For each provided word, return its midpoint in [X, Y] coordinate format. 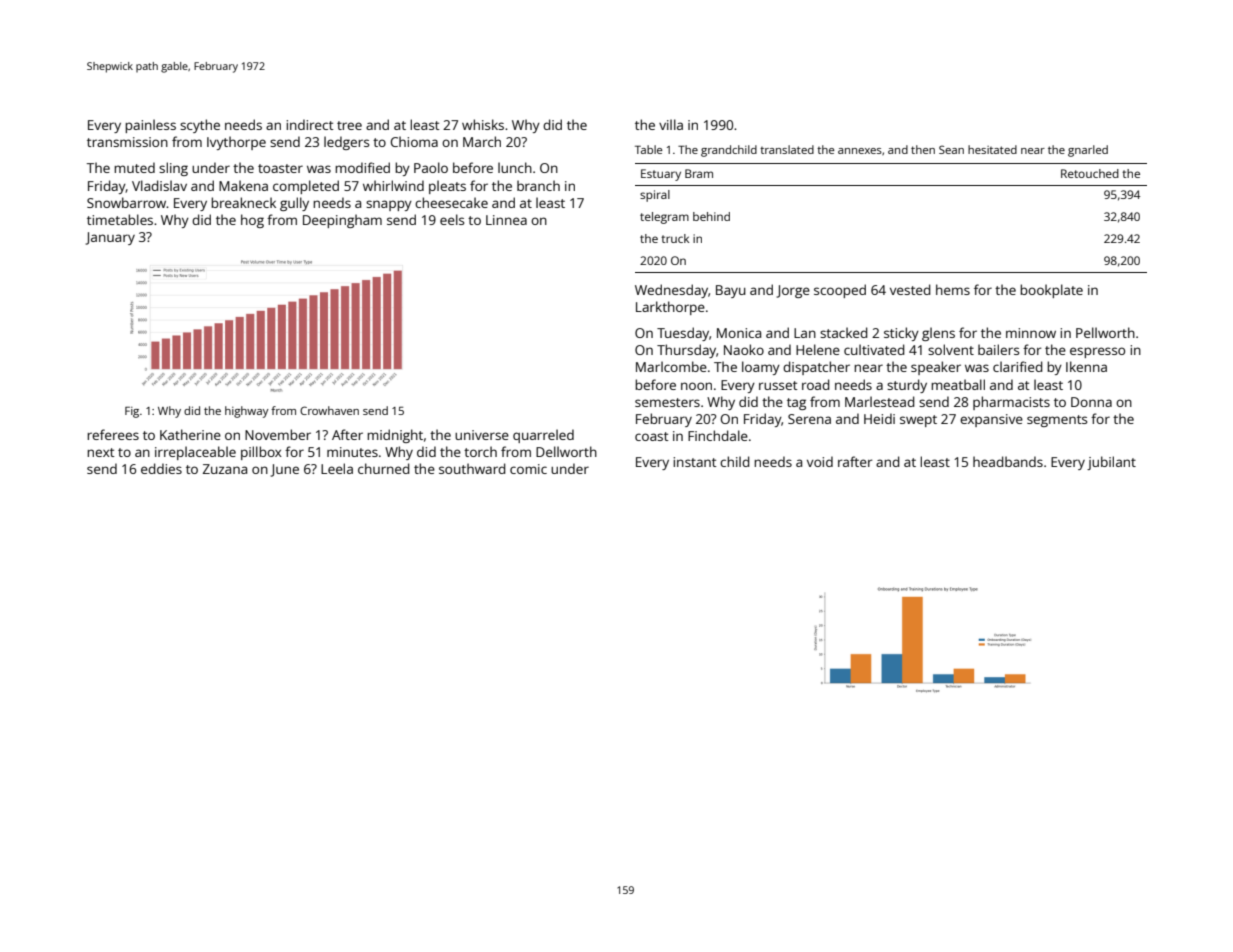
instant [695, 462]
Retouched [1090, 173]
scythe [200, 126]
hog [252, 221]
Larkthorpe [670, 308]
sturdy [907, 386]
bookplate [1051, 291]
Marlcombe [671, 366]
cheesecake [451, 202]
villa [671, 124]
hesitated [992, 149]
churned [384, 468]
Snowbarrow [127, 202]
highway [247, 412]
